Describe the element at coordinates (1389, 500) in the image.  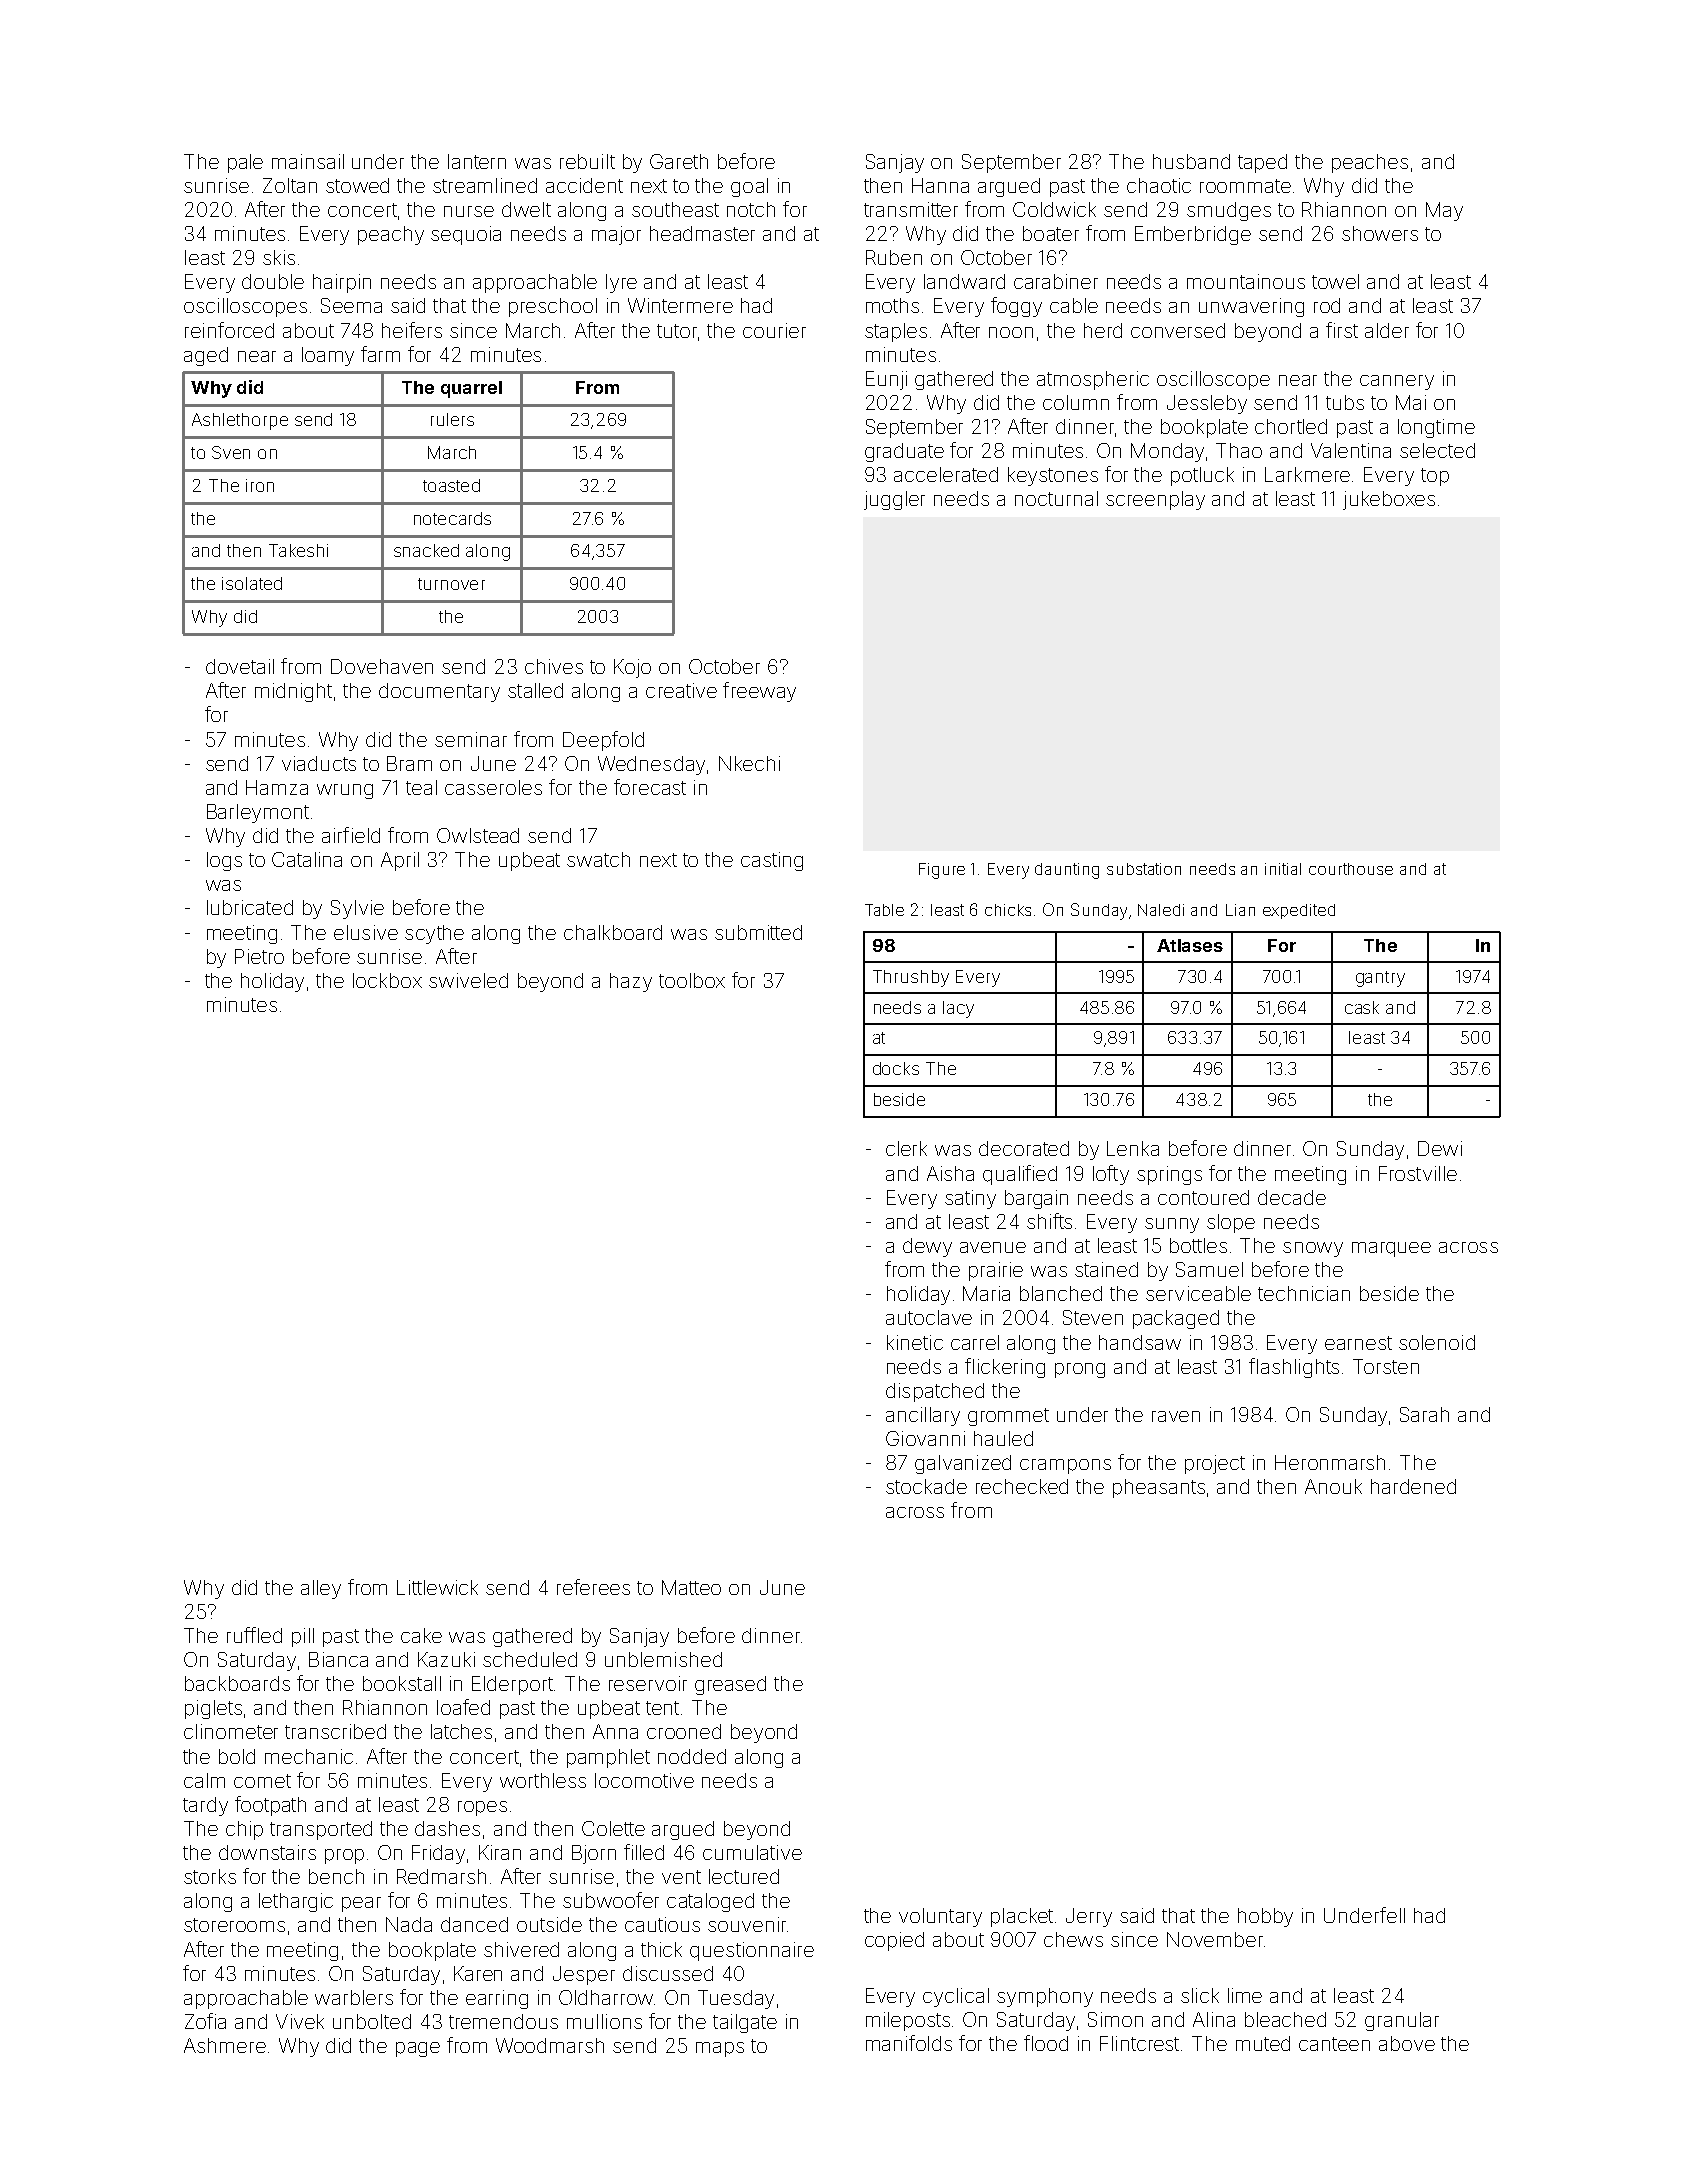
I see `jukeboxes` at that location.
